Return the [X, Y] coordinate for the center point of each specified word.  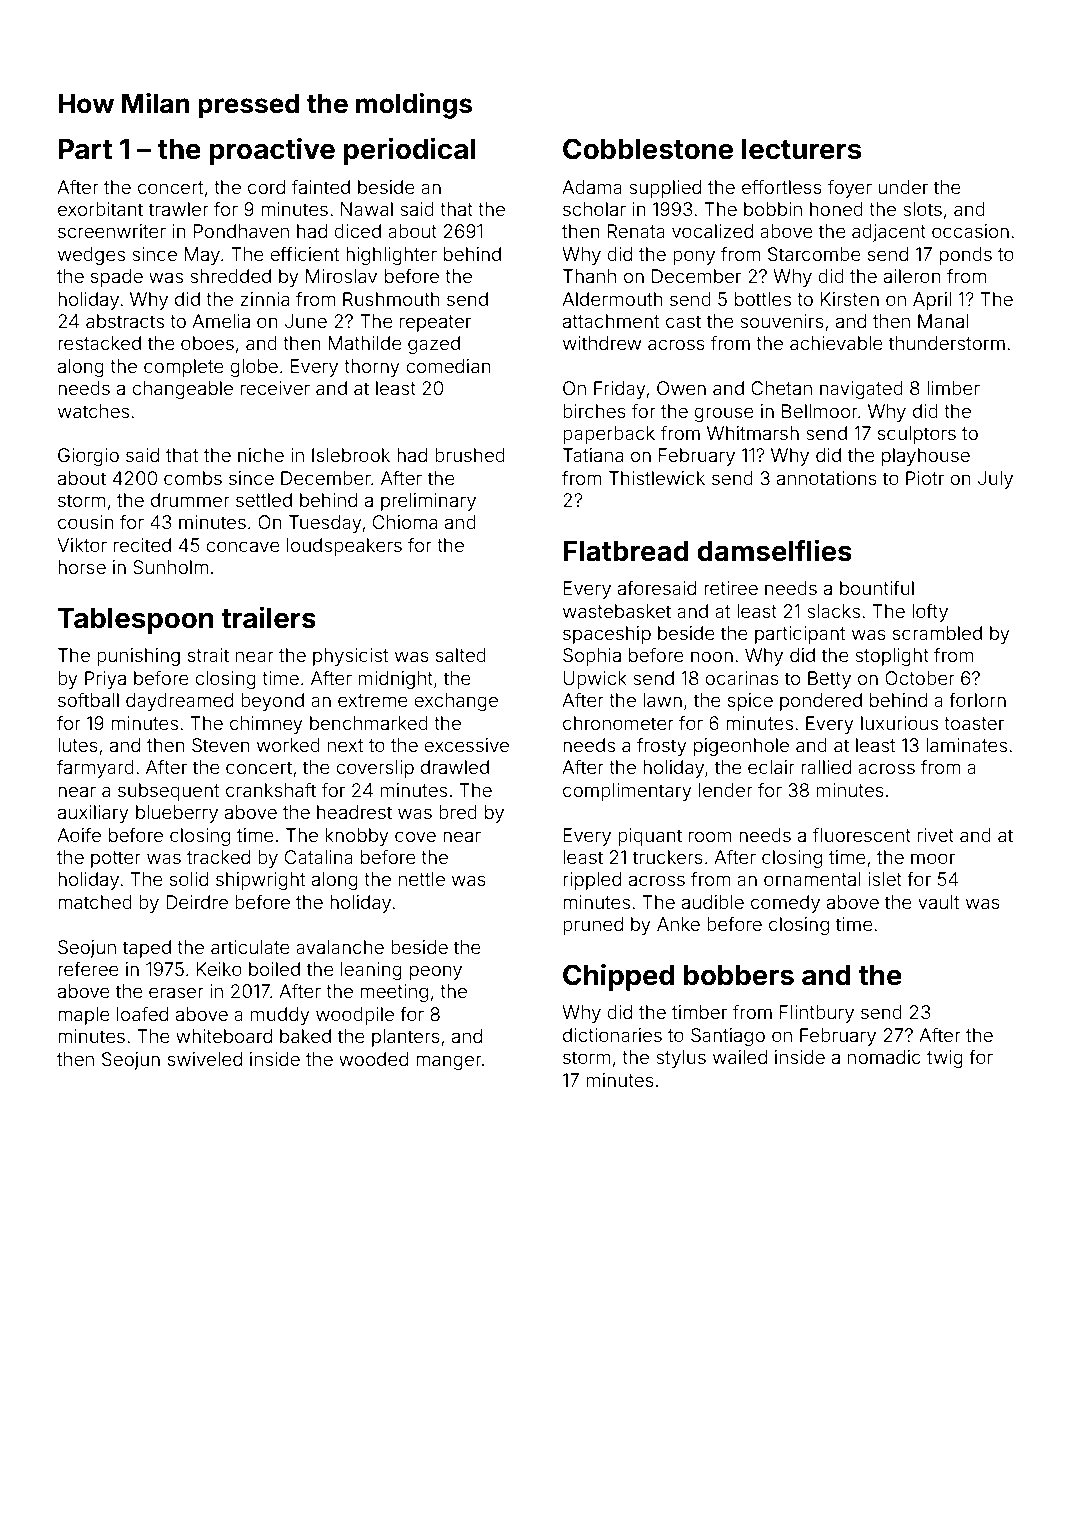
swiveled [205, 1059]
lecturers [801, 149]
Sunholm [170, 567]
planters [406, 1038]
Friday [620, 390]
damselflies [774, 551]
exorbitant [100, 209]
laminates [966, 745]
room [710, 836]
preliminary [428, 502]
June [306, 321]
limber [953, 388]
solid [189, 879]
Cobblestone [648, 149]
